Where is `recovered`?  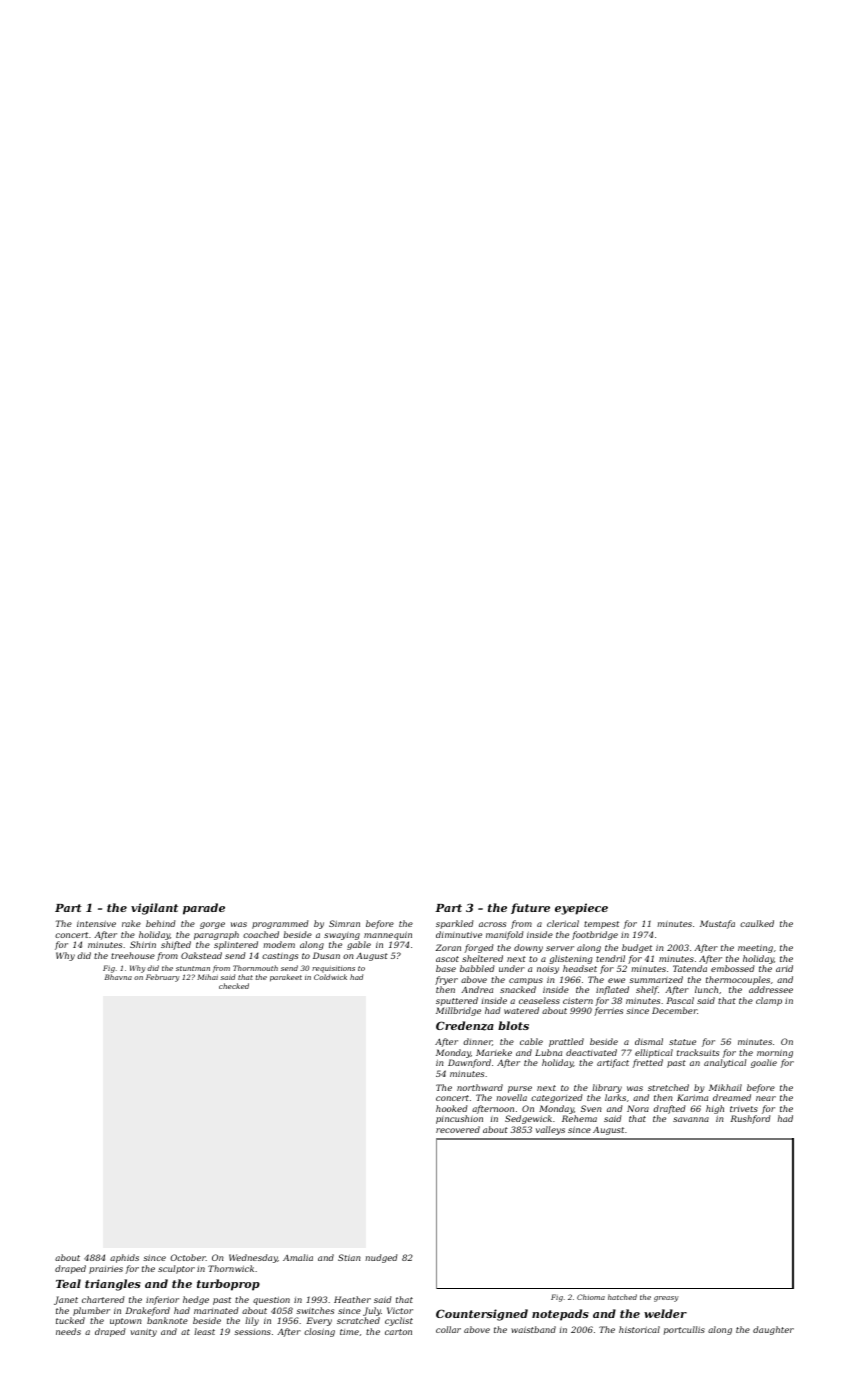
recovered is located at coordinates (458, 1129).
